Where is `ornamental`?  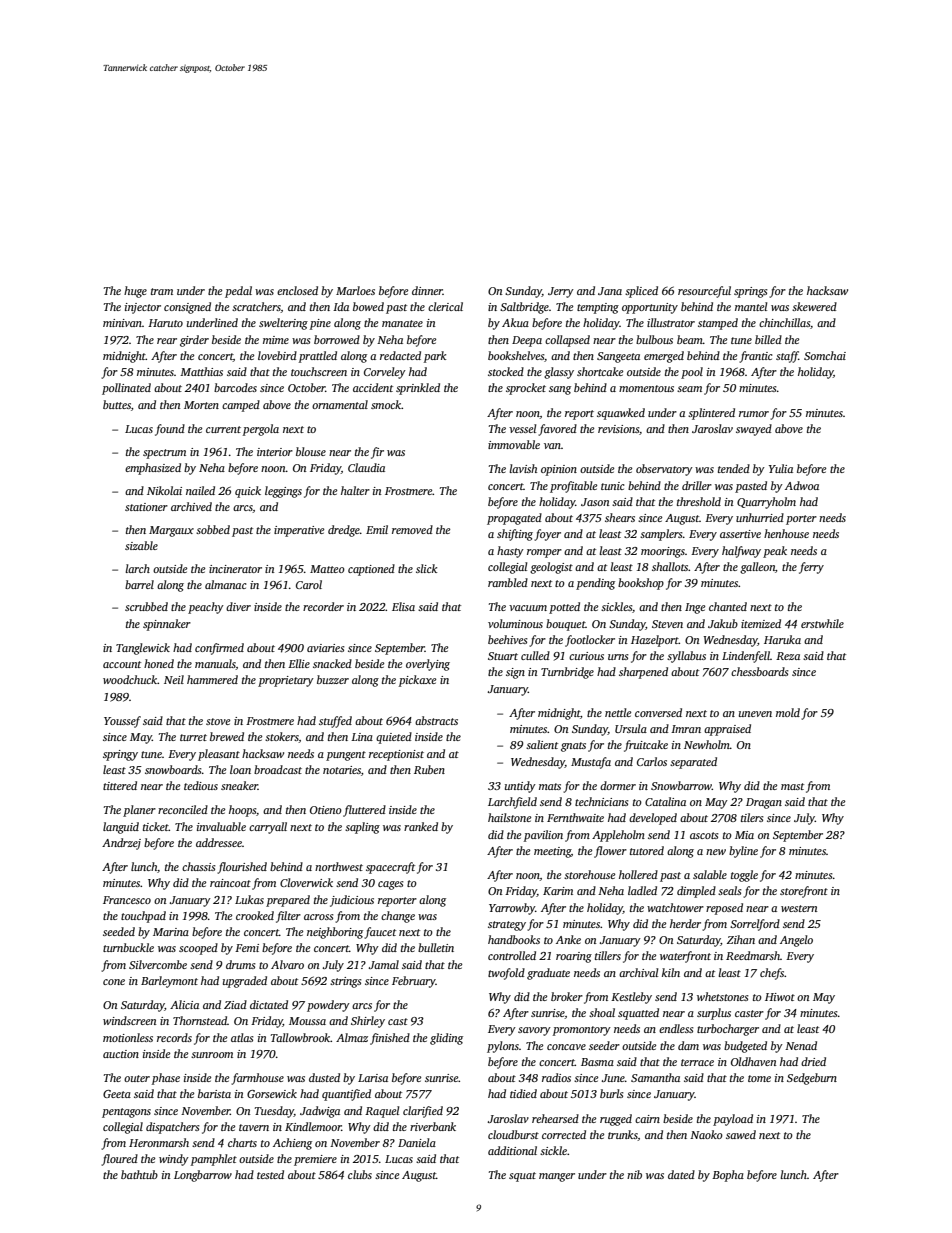
ornamental is located at coordinates (340, 404).
